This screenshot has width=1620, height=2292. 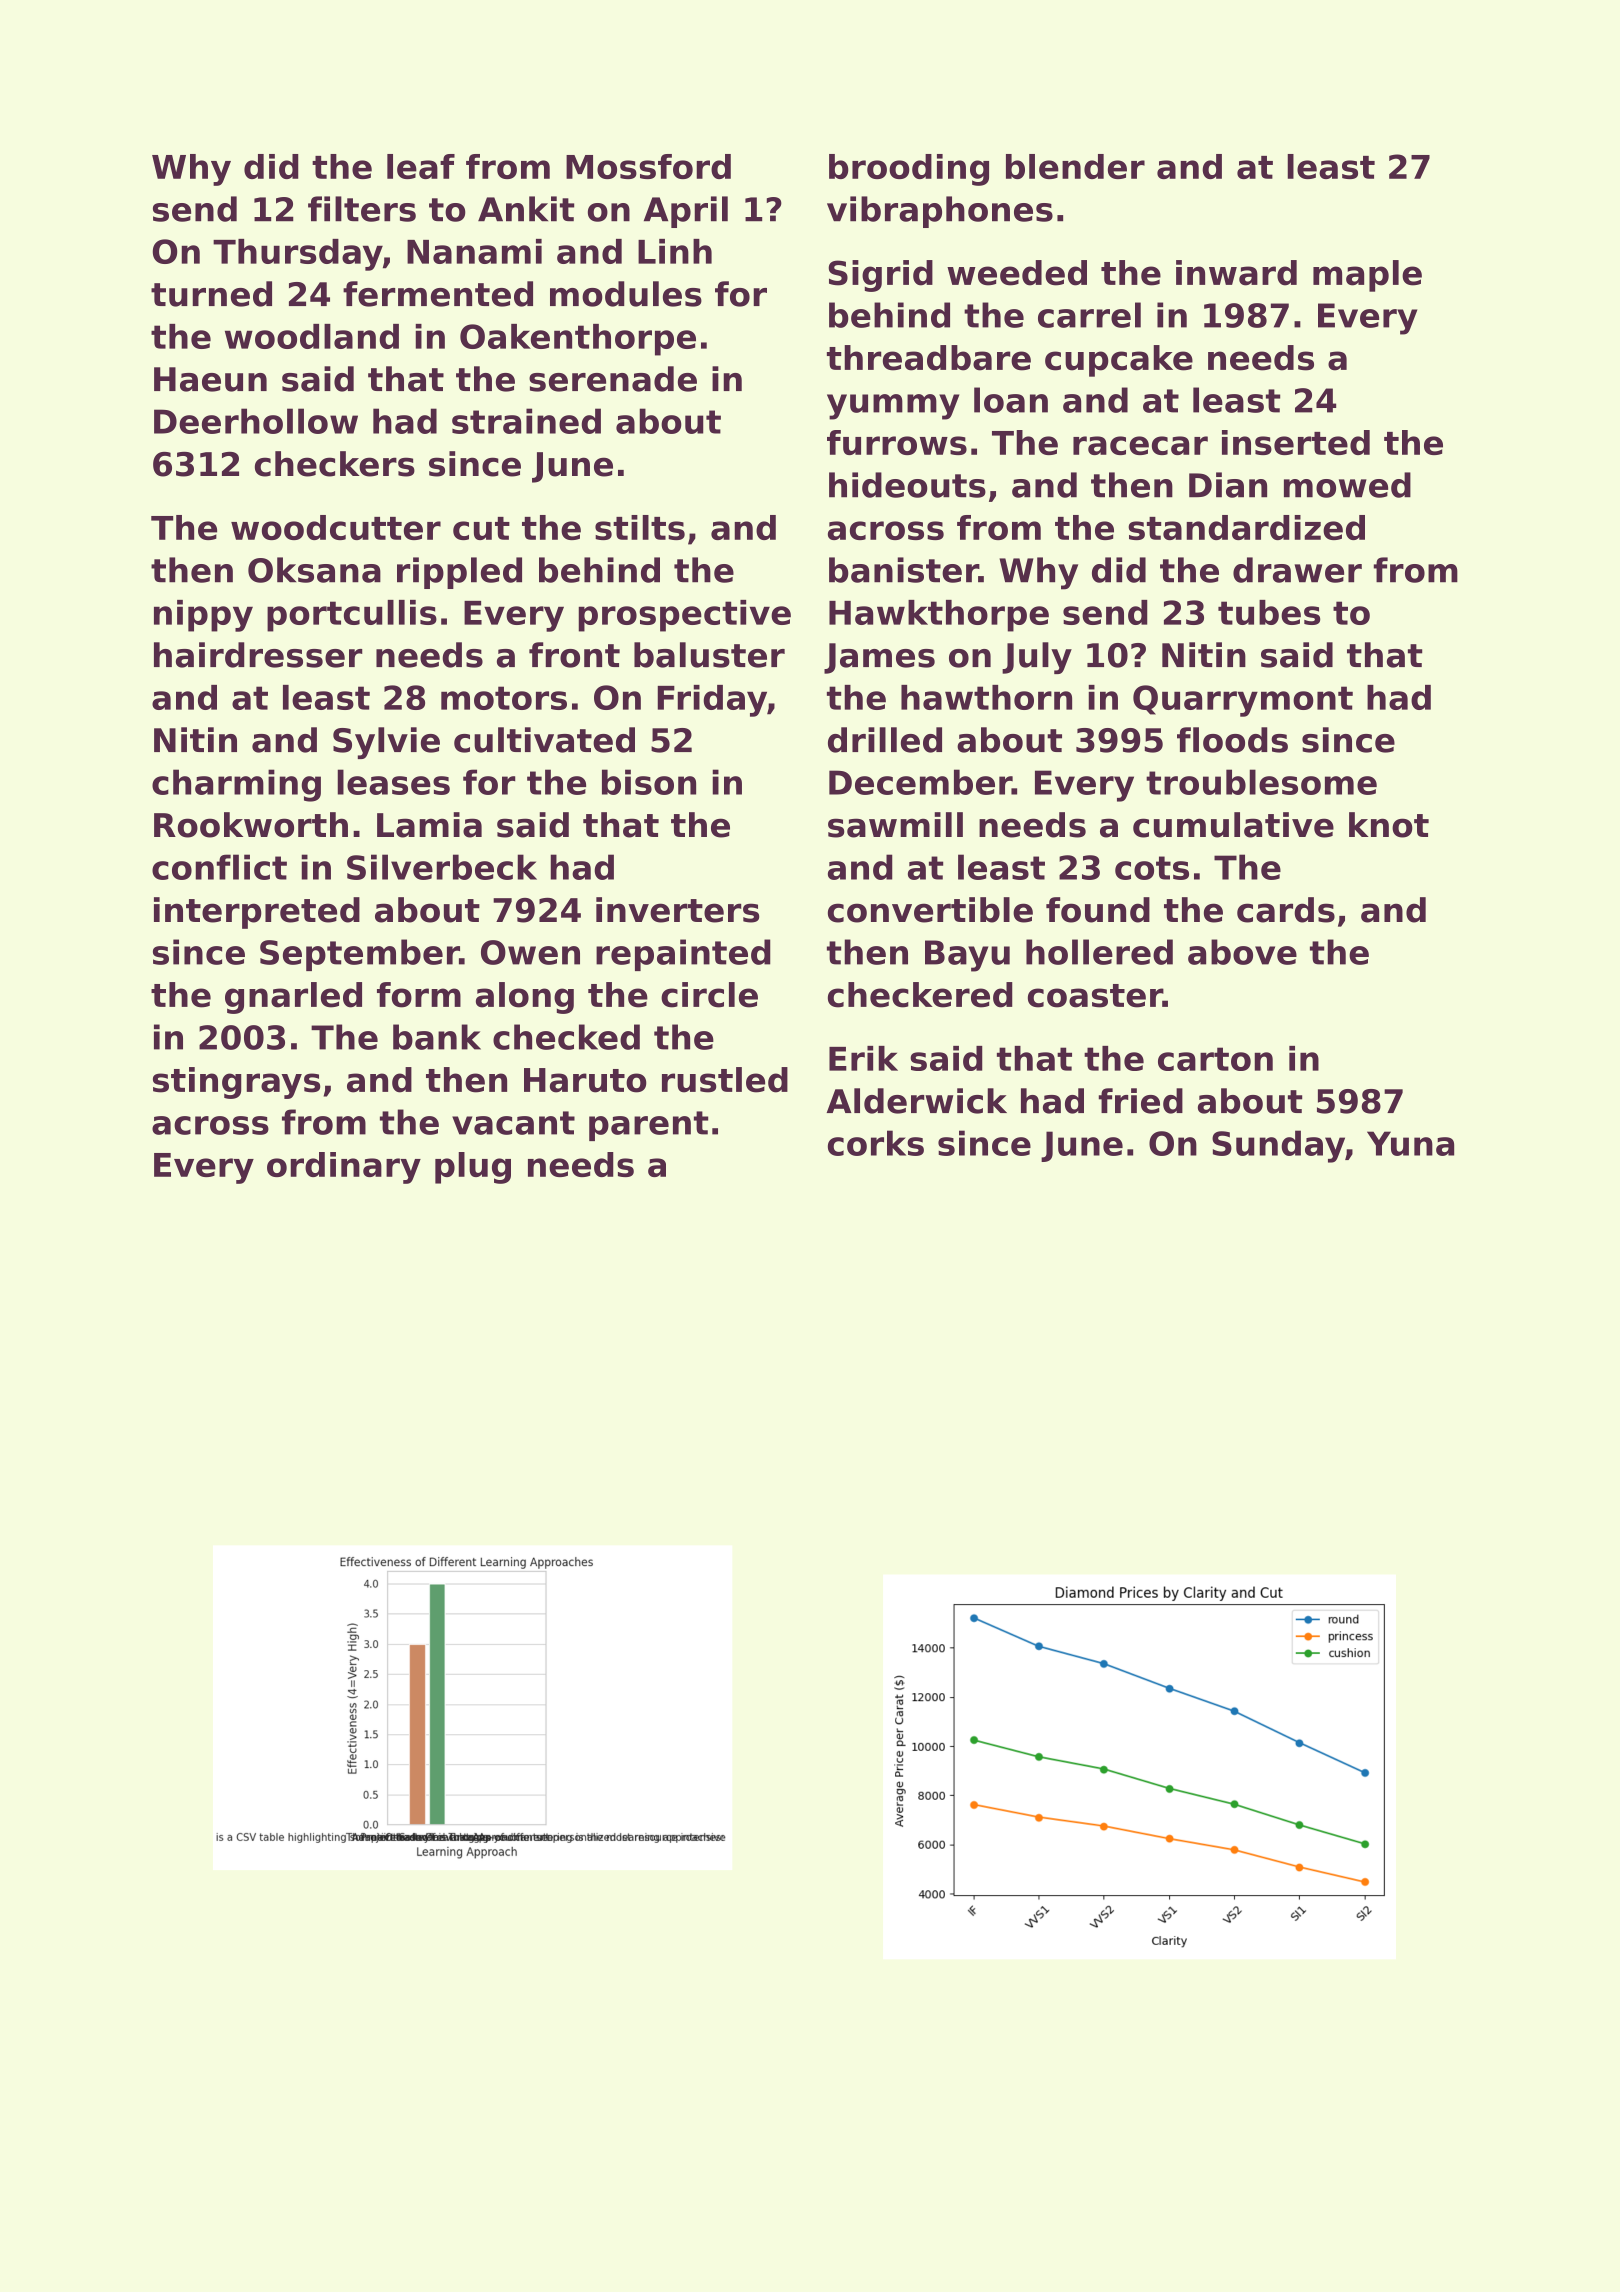 I want to click on checked, so click(x=566, y=1037).
